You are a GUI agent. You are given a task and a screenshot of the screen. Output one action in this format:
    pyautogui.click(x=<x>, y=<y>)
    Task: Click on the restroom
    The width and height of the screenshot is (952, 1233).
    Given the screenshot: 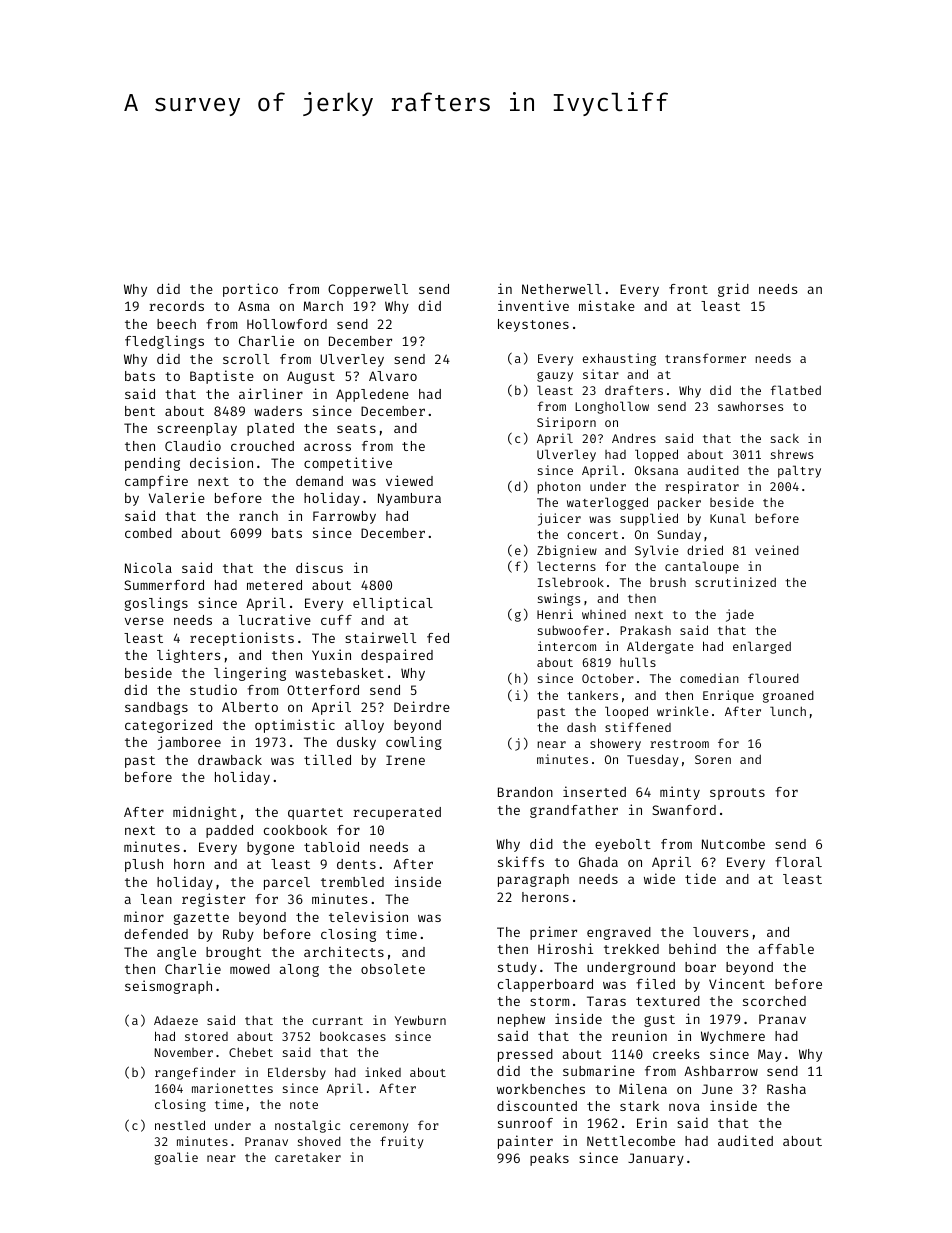 What is the action you would take?
    pyautogui.click(x=679, y=744)
